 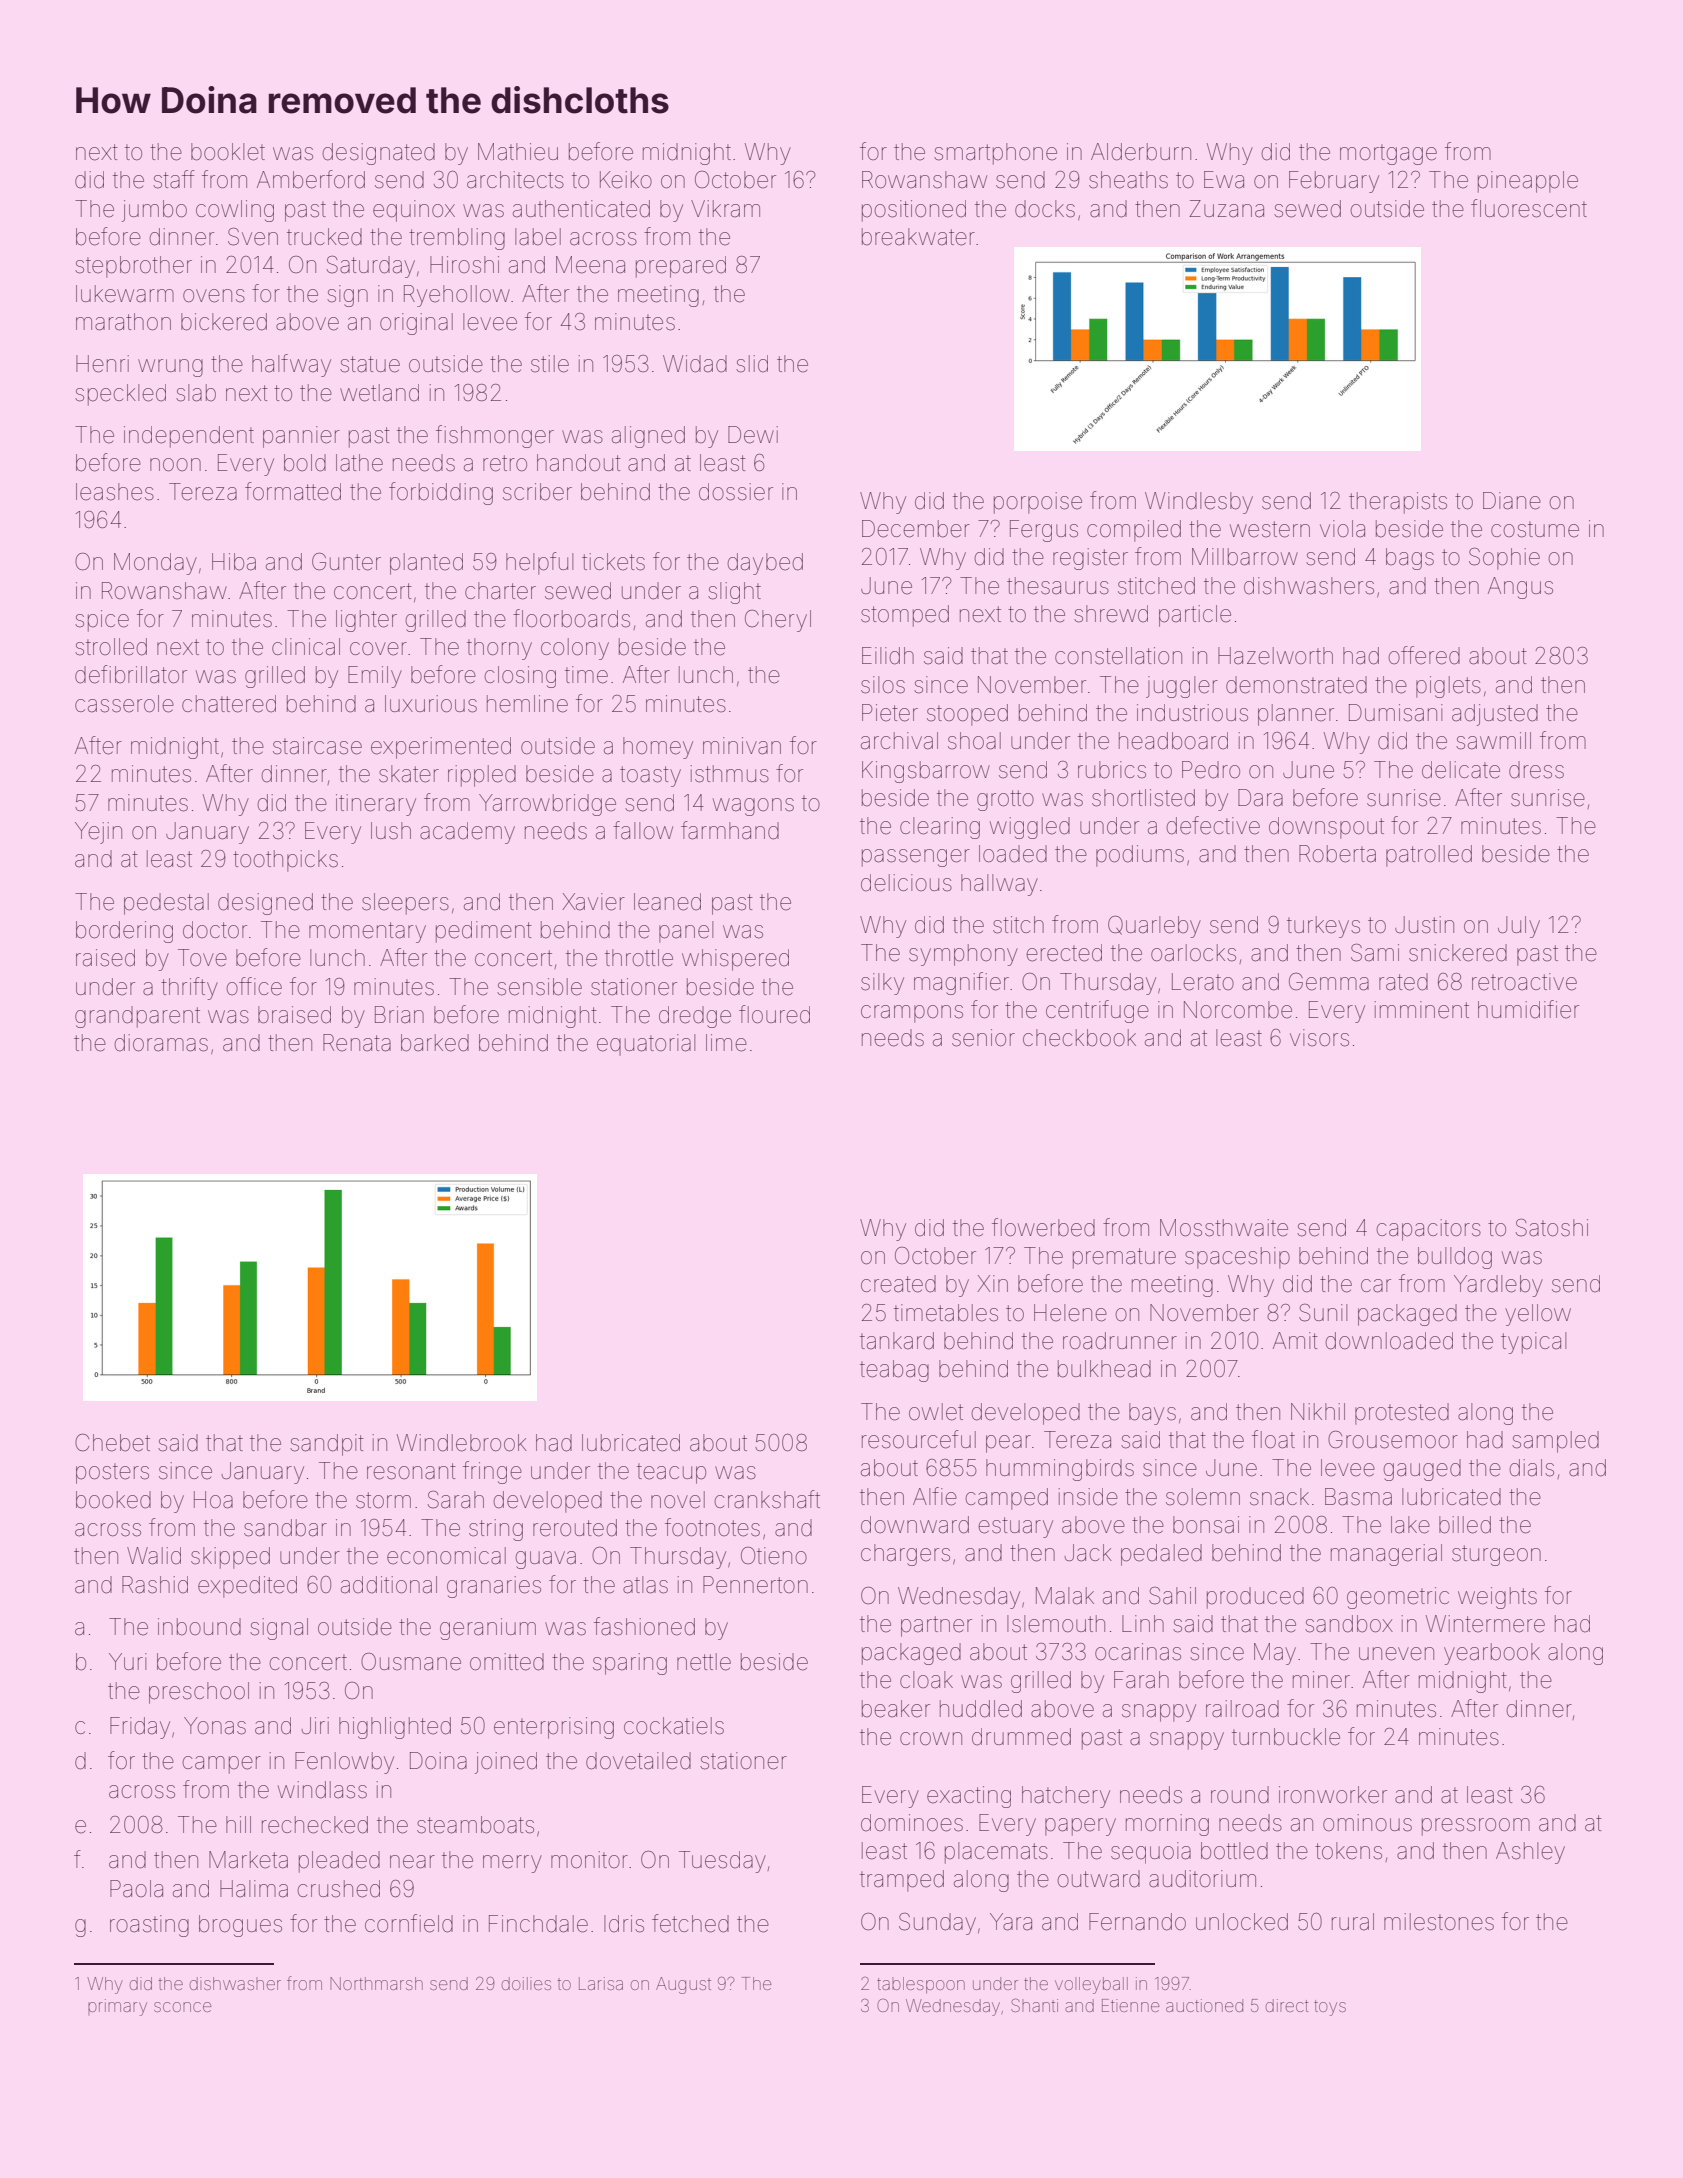 What do you see at coordinates (383, 1500) in the screenshot?
I see `storm` at bounding box center [383, 1500].
